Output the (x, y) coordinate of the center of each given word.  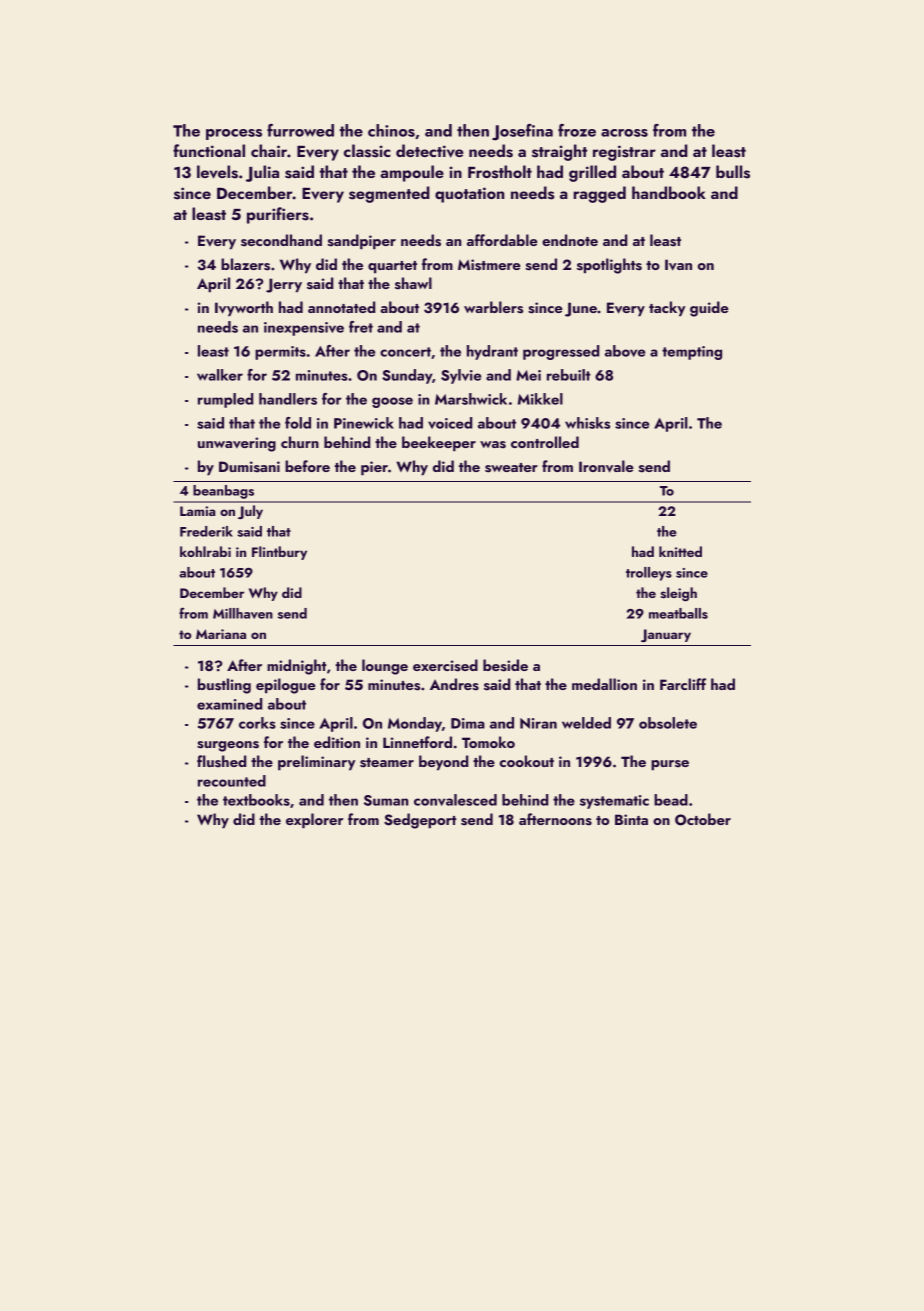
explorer (315, 821)
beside (505, 665)
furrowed (300, 130)
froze (577, 130)
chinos (391, 130)
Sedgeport (420, 821)
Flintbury (279, 553)
